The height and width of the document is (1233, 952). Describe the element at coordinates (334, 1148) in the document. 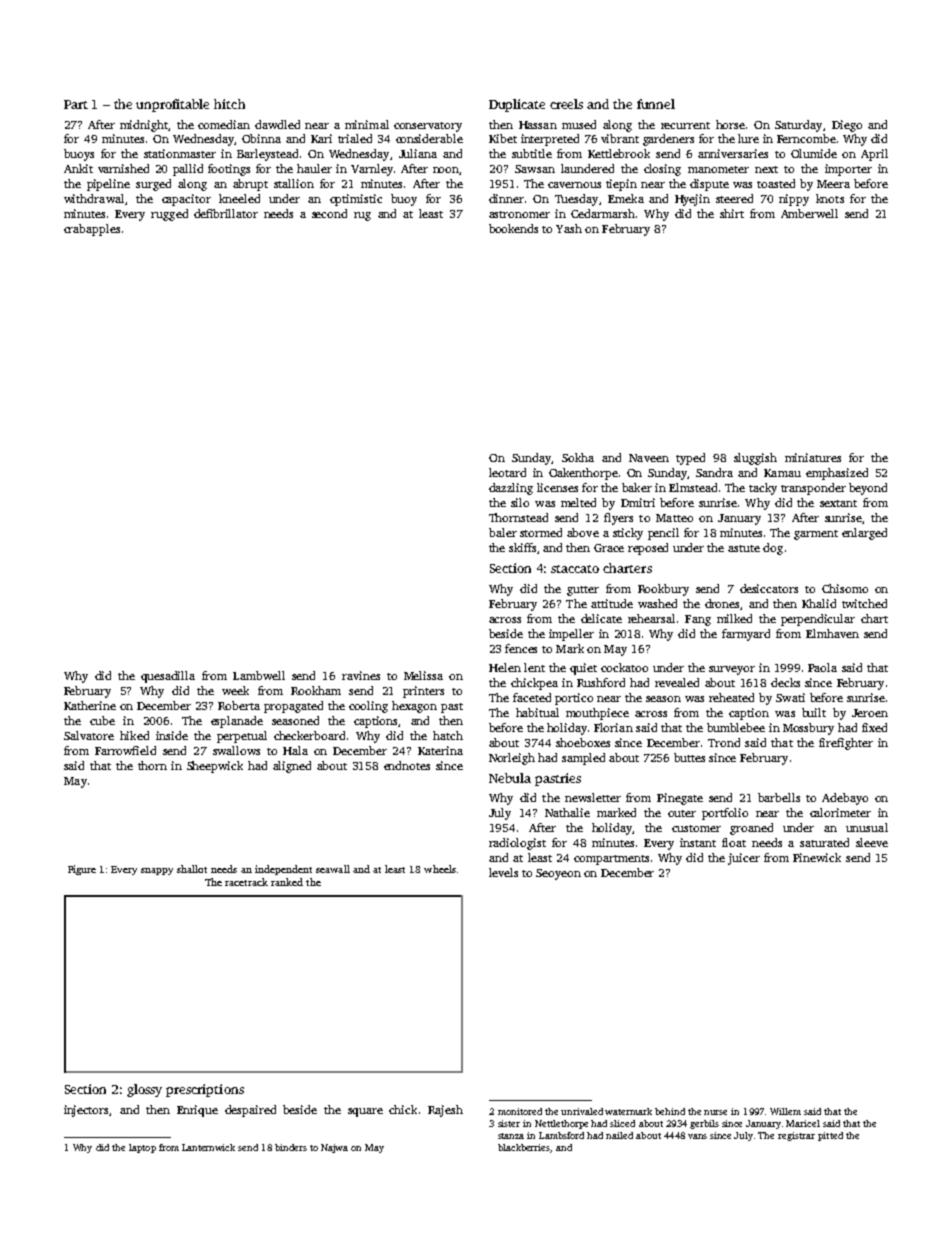

I see `Najwa` at that location.
